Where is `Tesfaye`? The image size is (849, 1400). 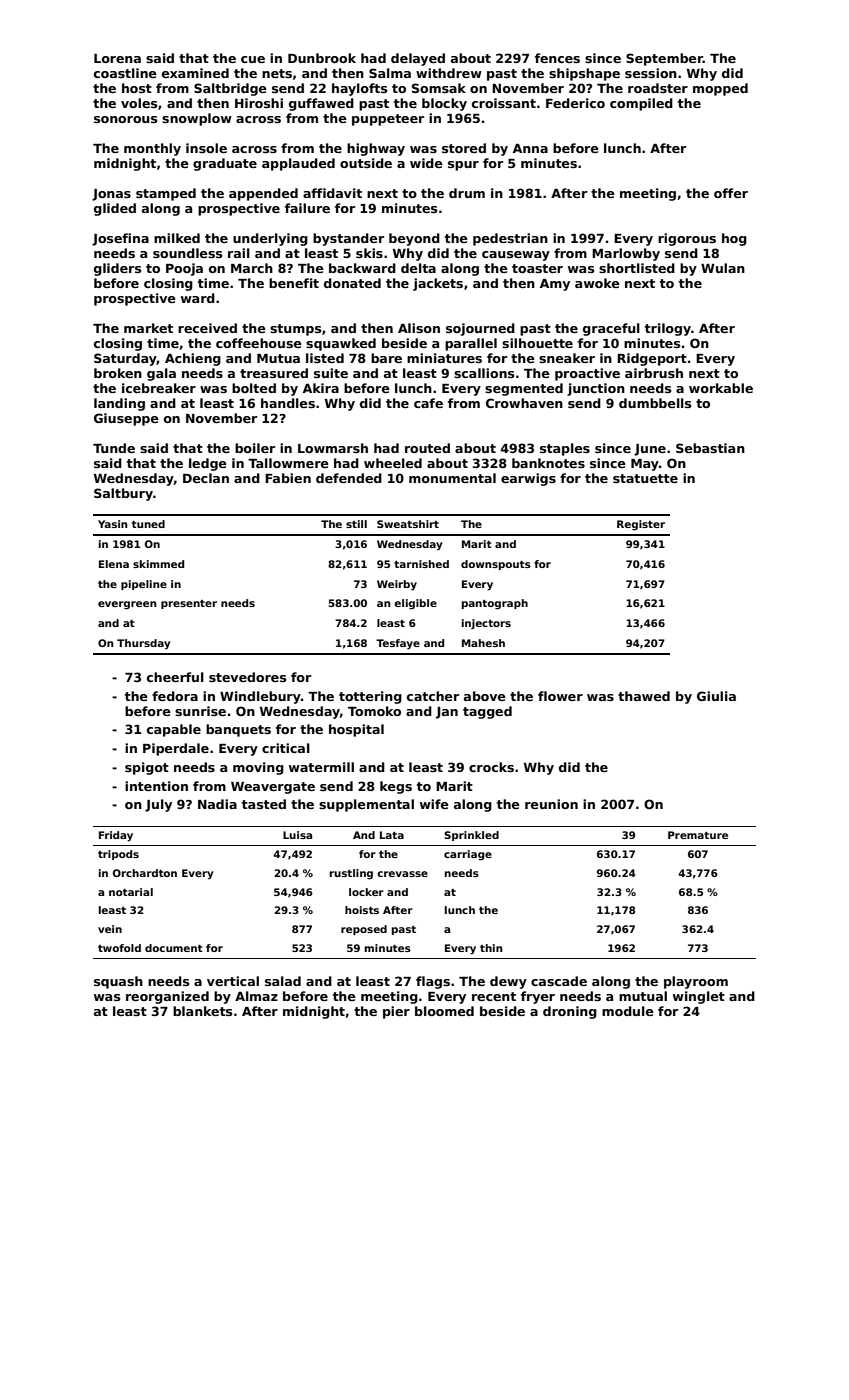
Tesfaye is located at coordinates (398, 644).
